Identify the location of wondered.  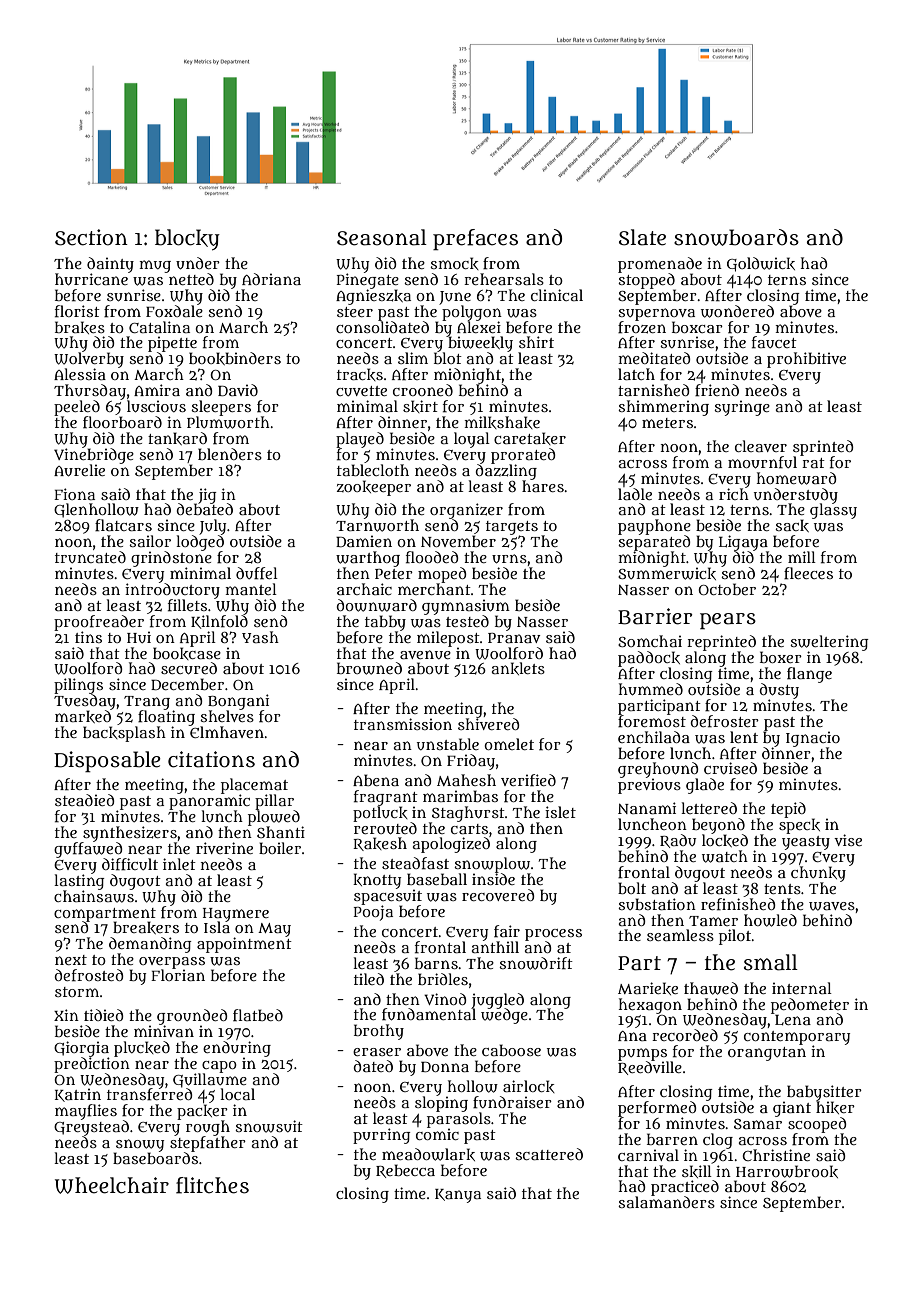
(737, 311).
